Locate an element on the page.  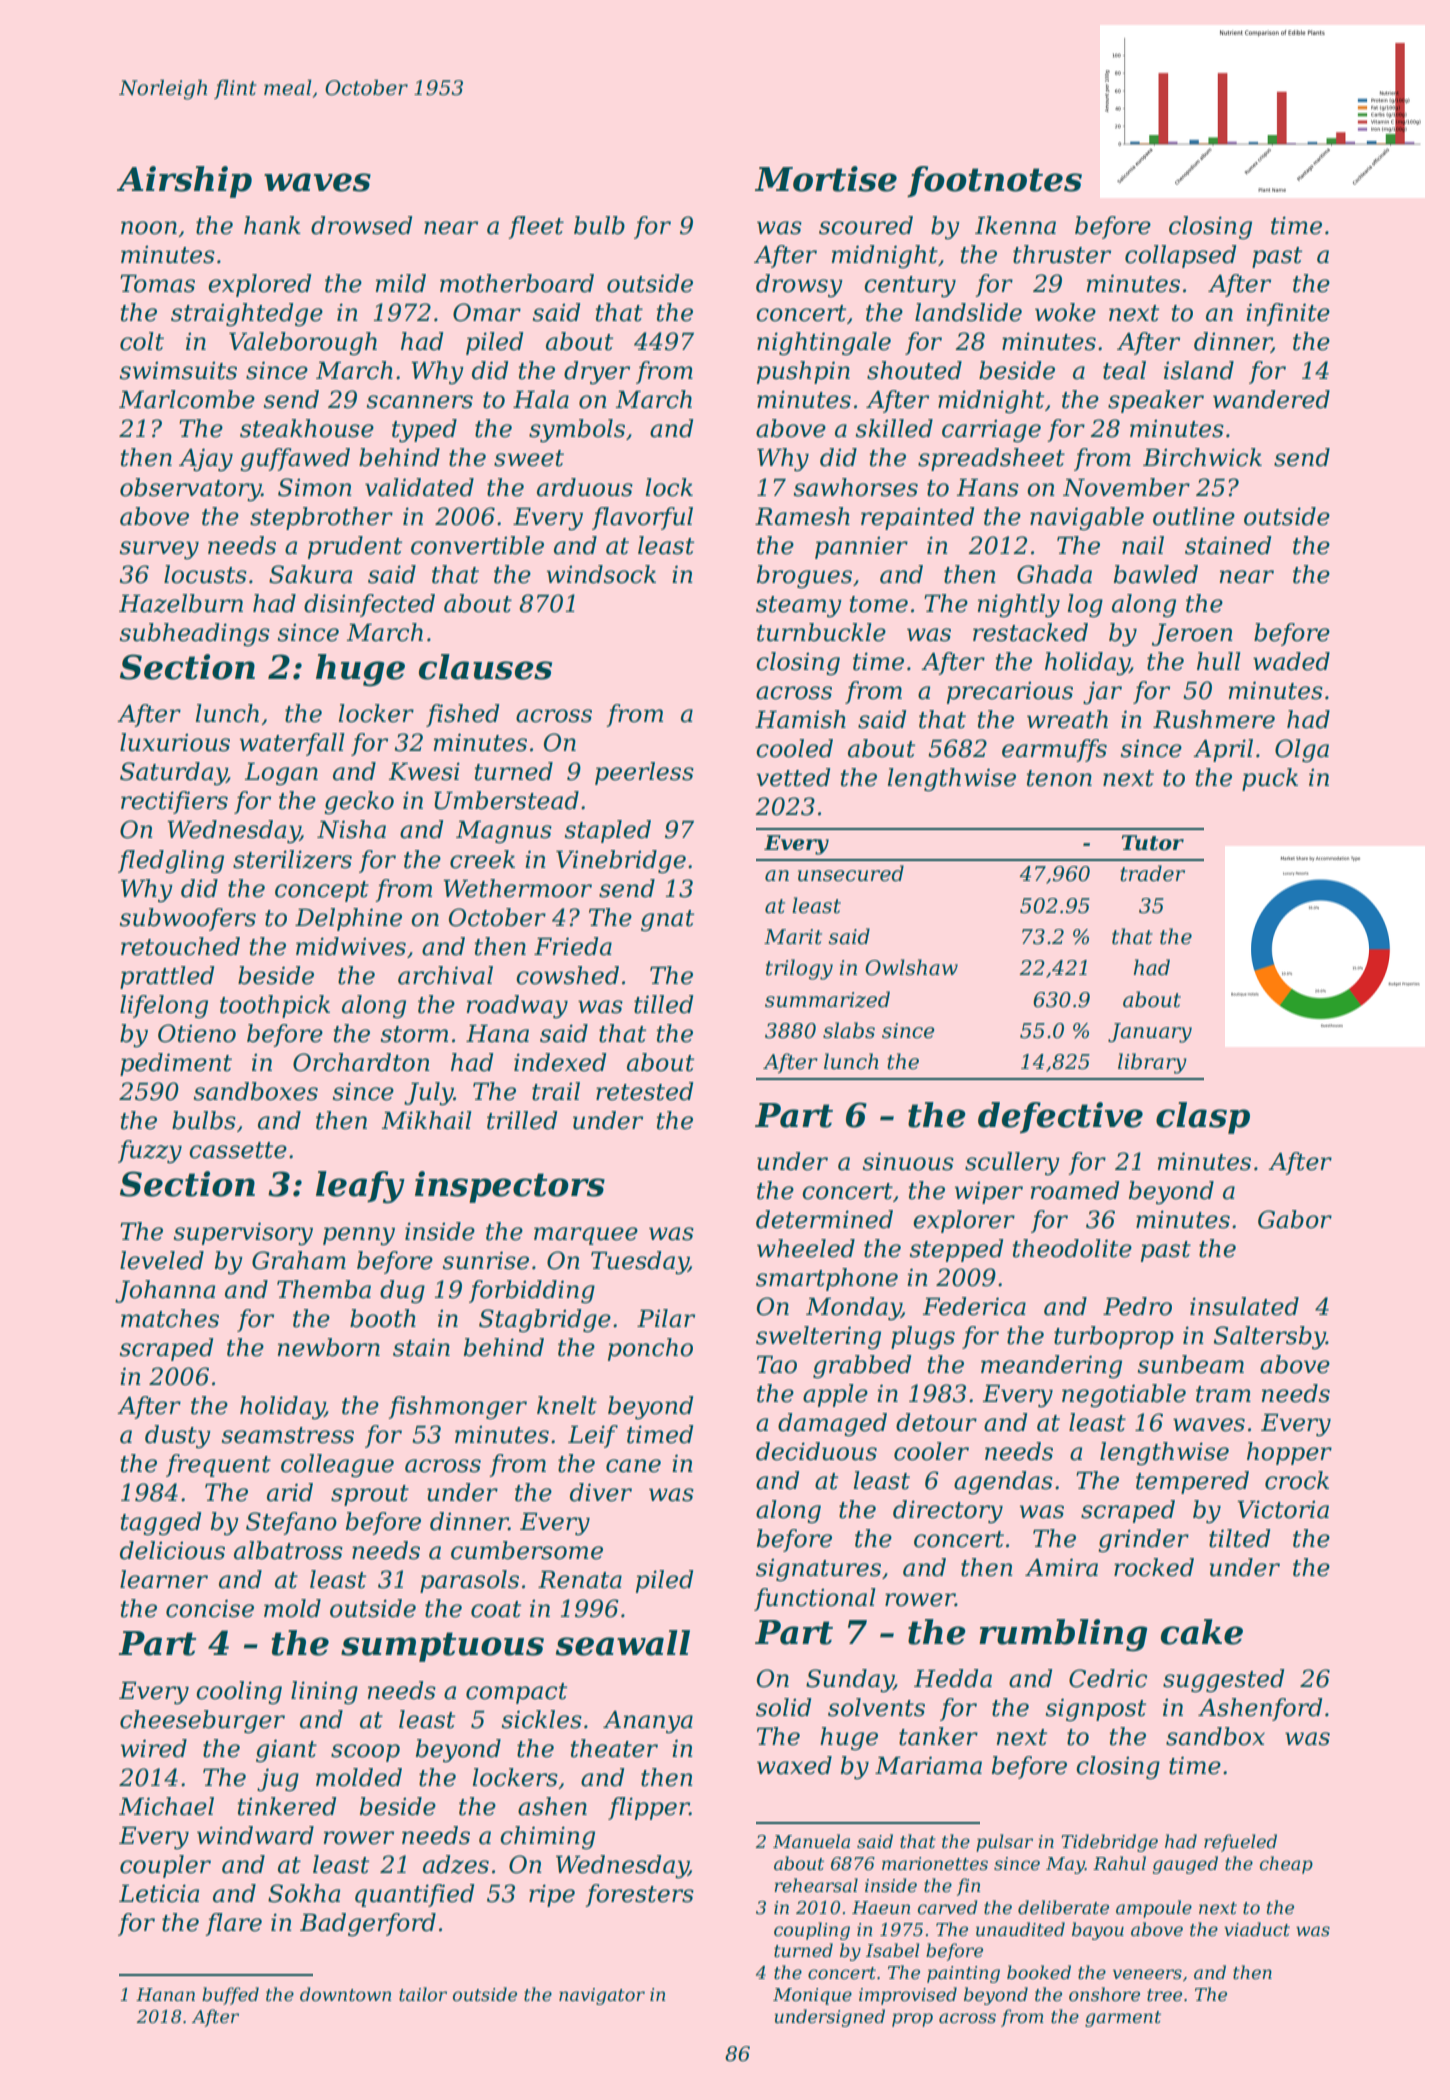
Stefano is located at coordinates (291, 1523).
